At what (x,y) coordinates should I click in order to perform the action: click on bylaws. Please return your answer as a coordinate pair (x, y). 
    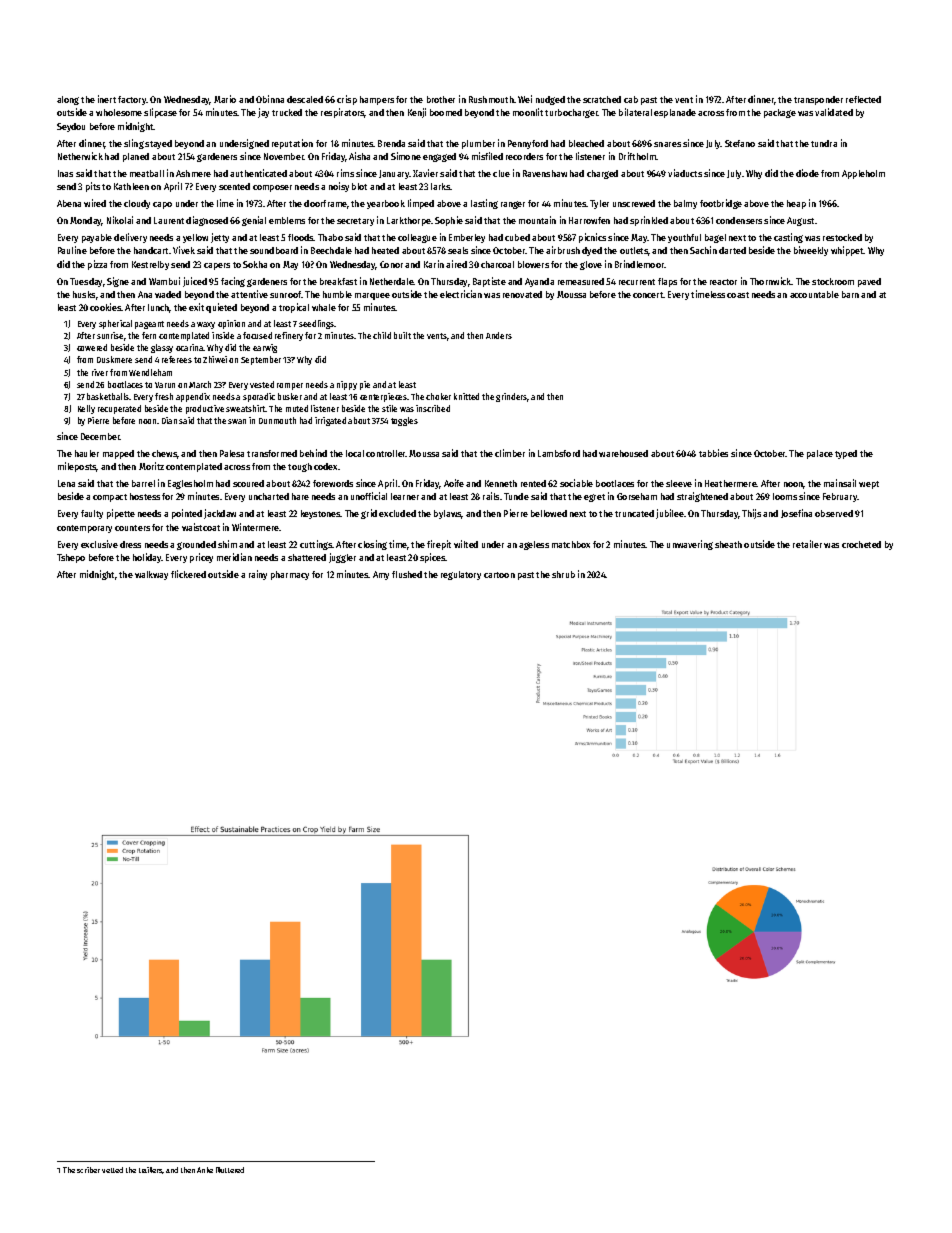
    Looking at the image, I should click on (448, 514).
